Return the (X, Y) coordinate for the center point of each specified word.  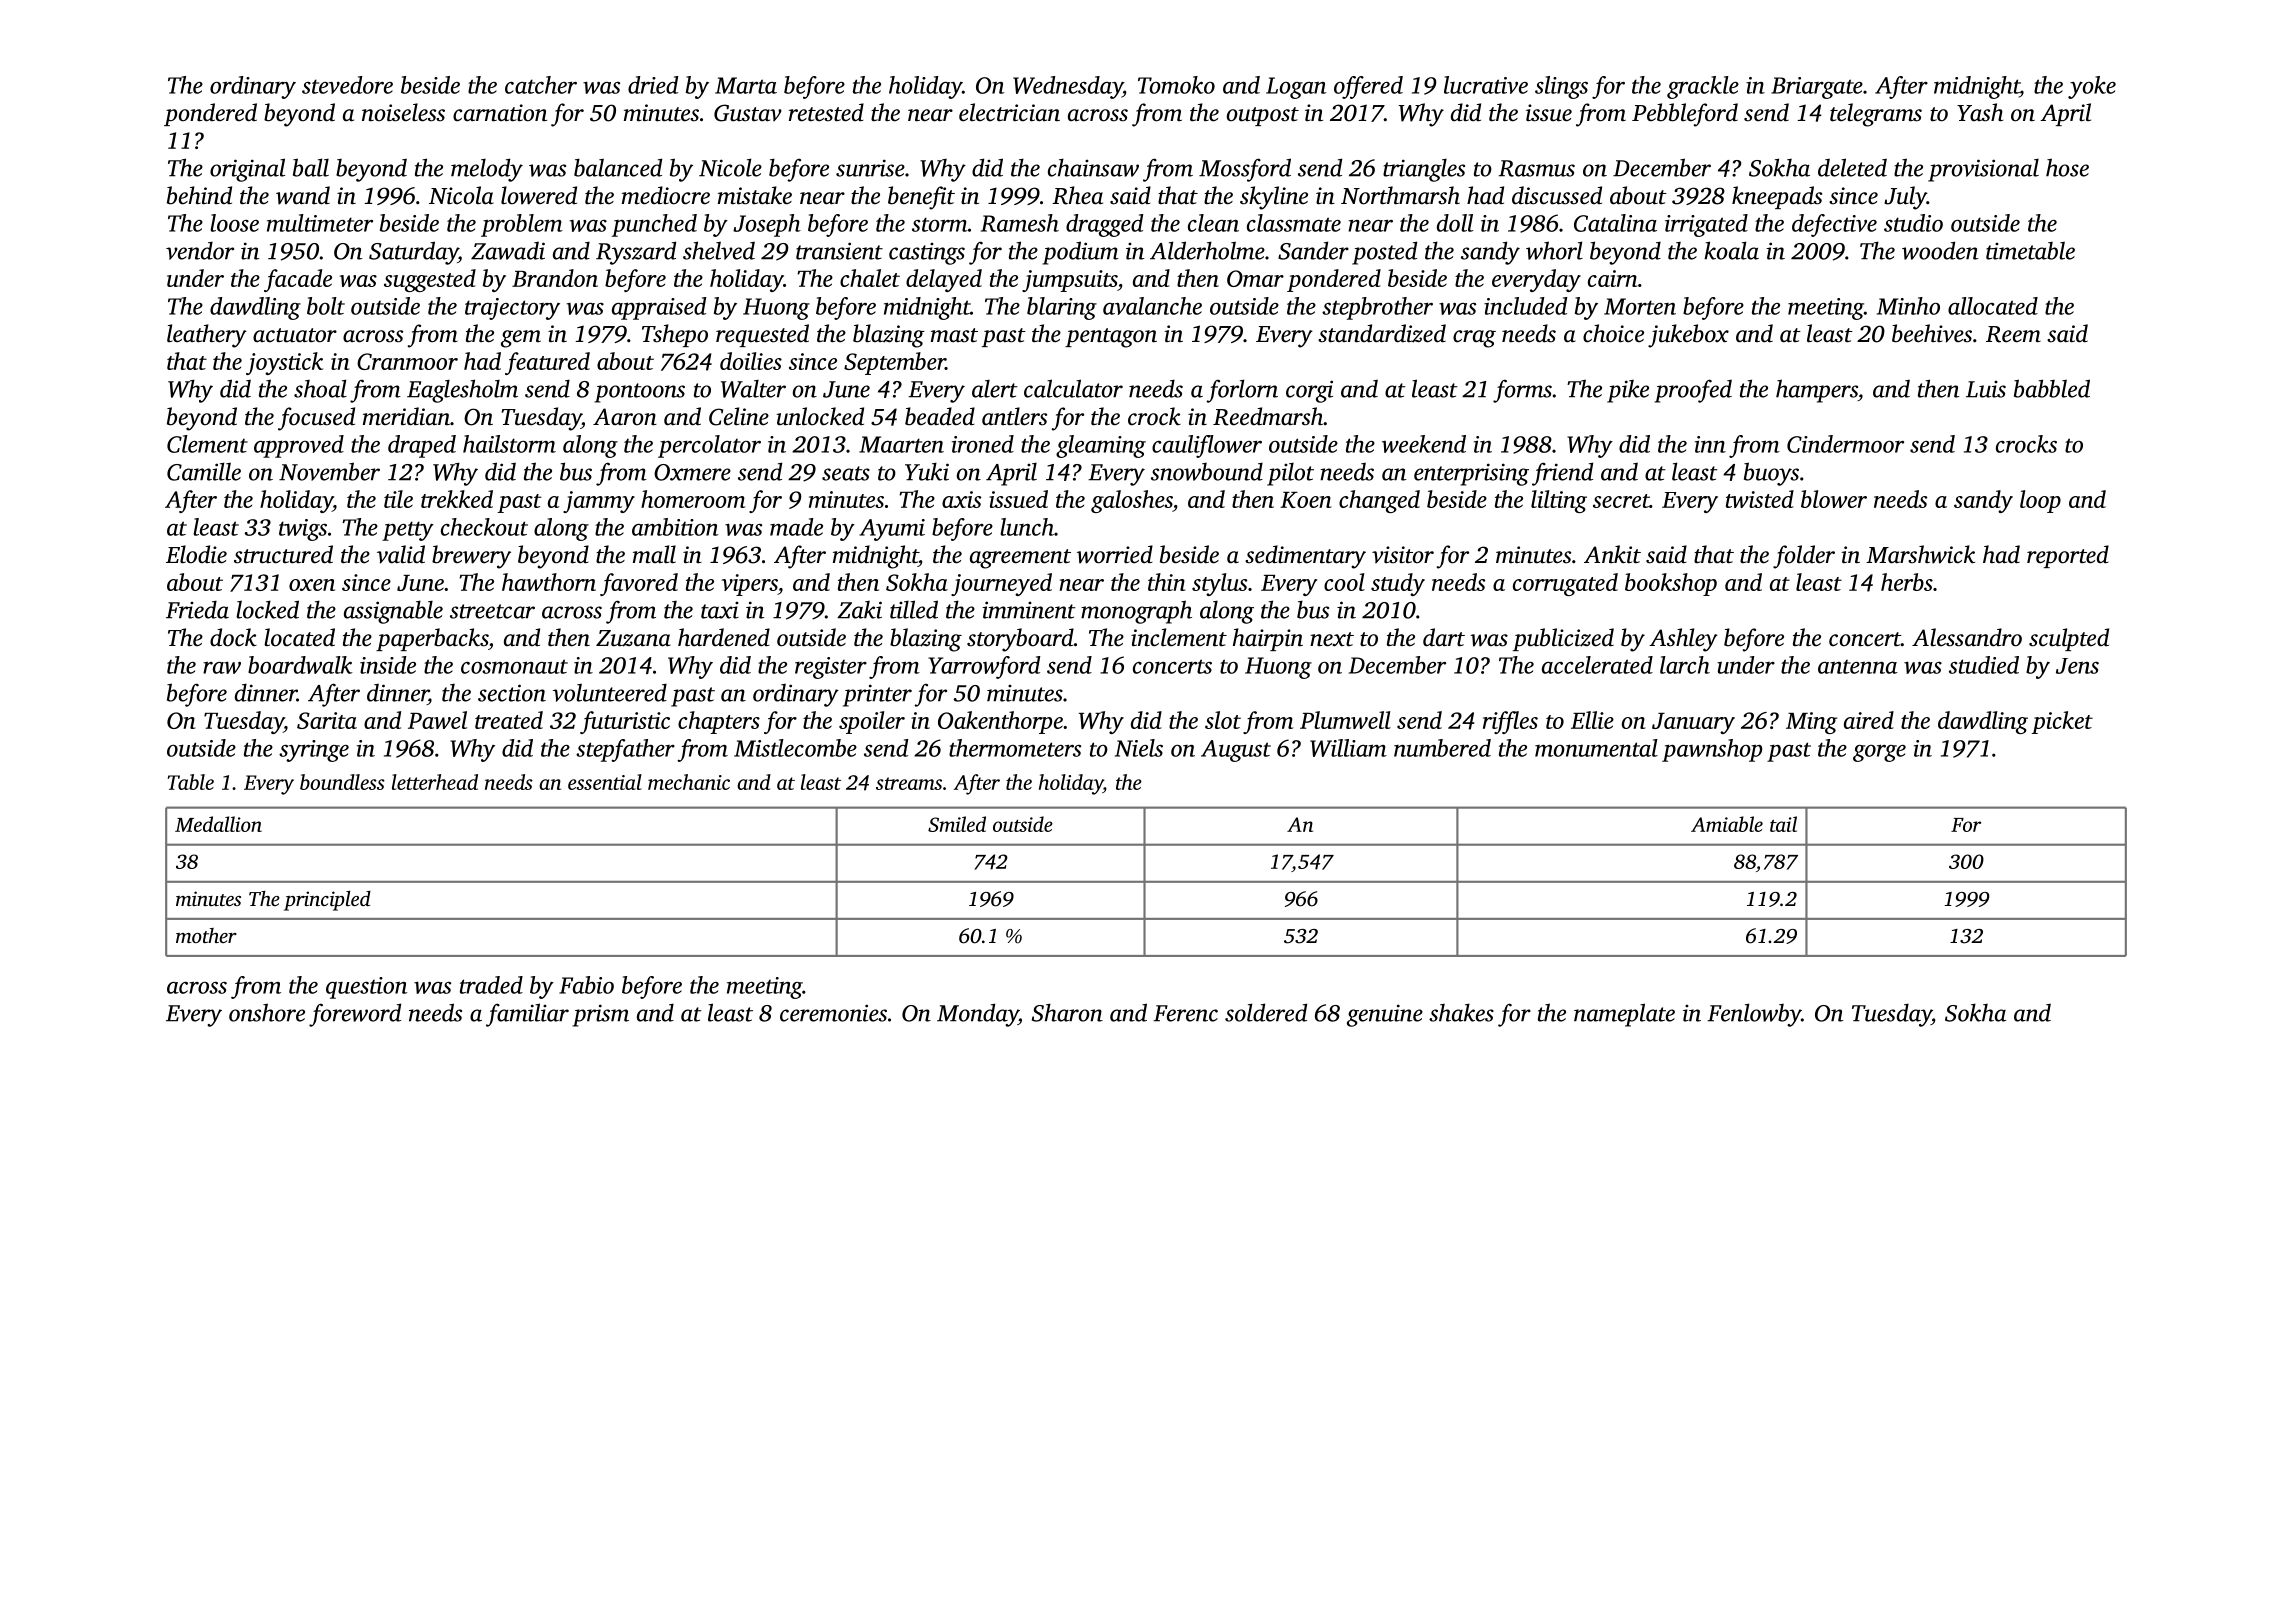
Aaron (625, 417)
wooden (1940, 250)
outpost (1263, 116)
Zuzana (633, 638)
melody (487, 170)
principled (327, 901)
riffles (1510, 722)
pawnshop (1712, 750)
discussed (1557, 195)
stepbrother (1377, 308)
